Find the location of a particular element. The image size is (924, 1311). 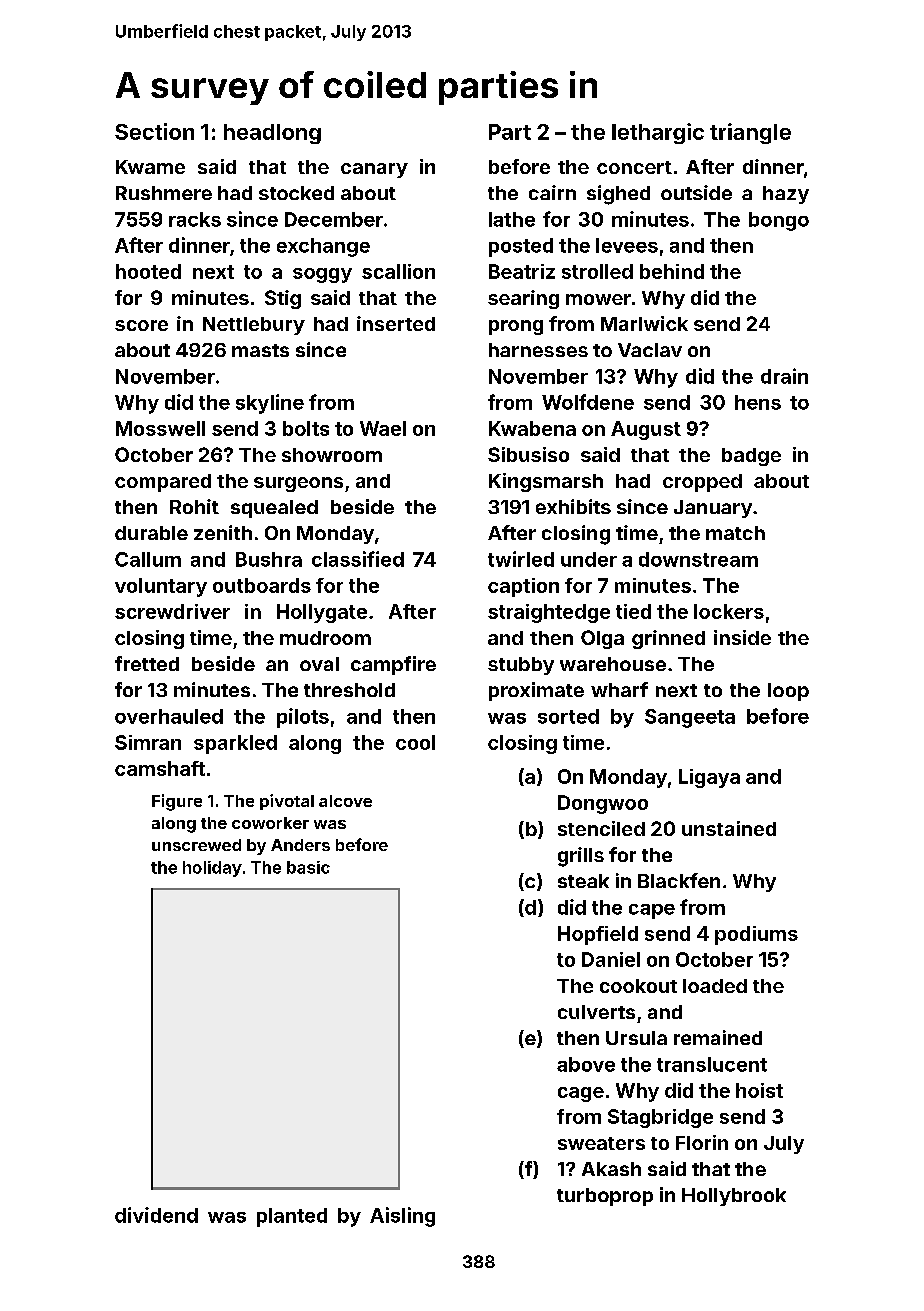

podiums is located at coordinates (756, 935).
